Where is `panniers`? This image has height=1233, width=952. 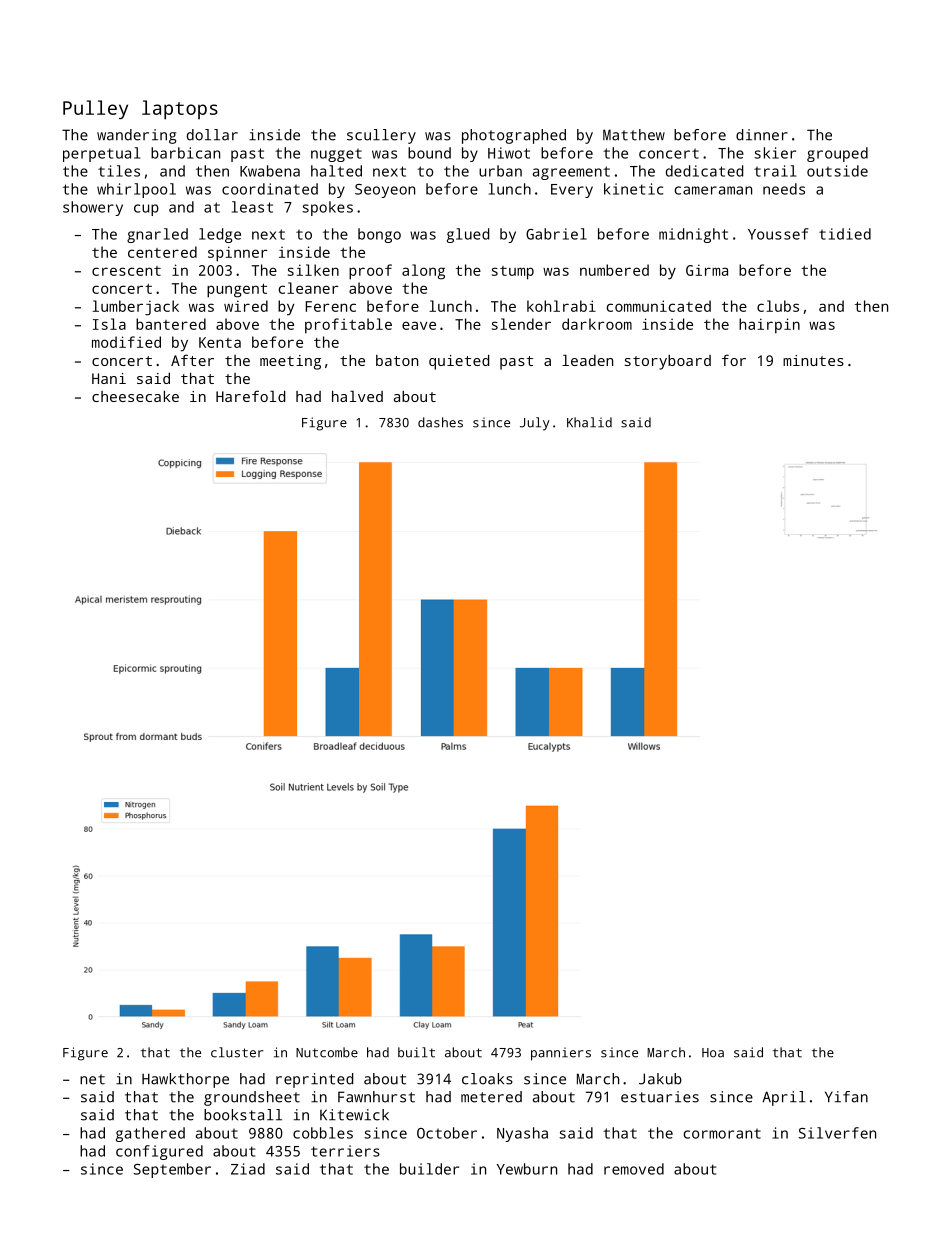
panniers is located at coordinates (561, 1054).
